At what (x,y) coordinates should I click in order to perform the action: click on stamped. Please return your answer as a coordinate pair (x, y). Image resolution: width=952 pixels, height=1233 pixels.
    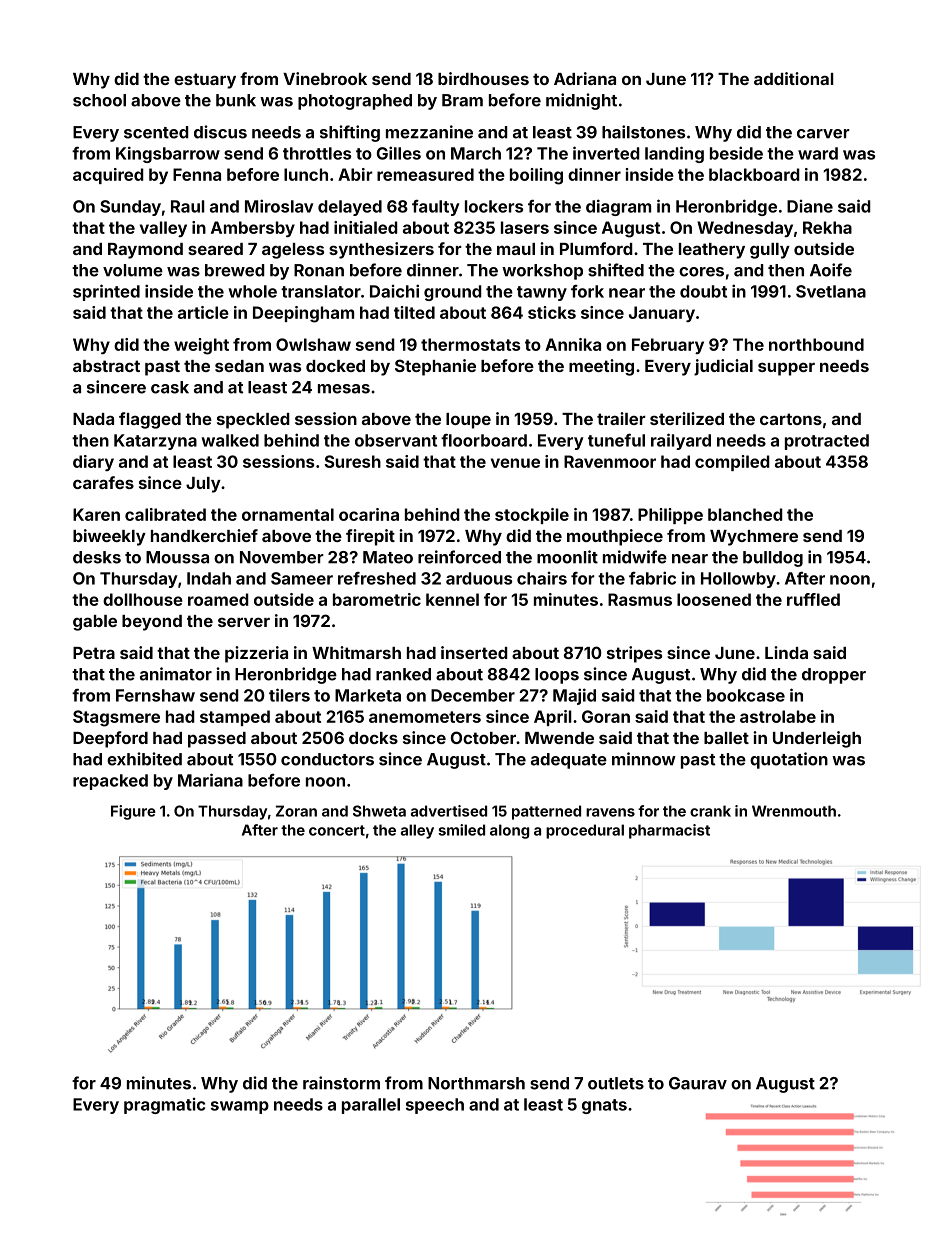
    Looking at the image, I should click on (235, 718).
